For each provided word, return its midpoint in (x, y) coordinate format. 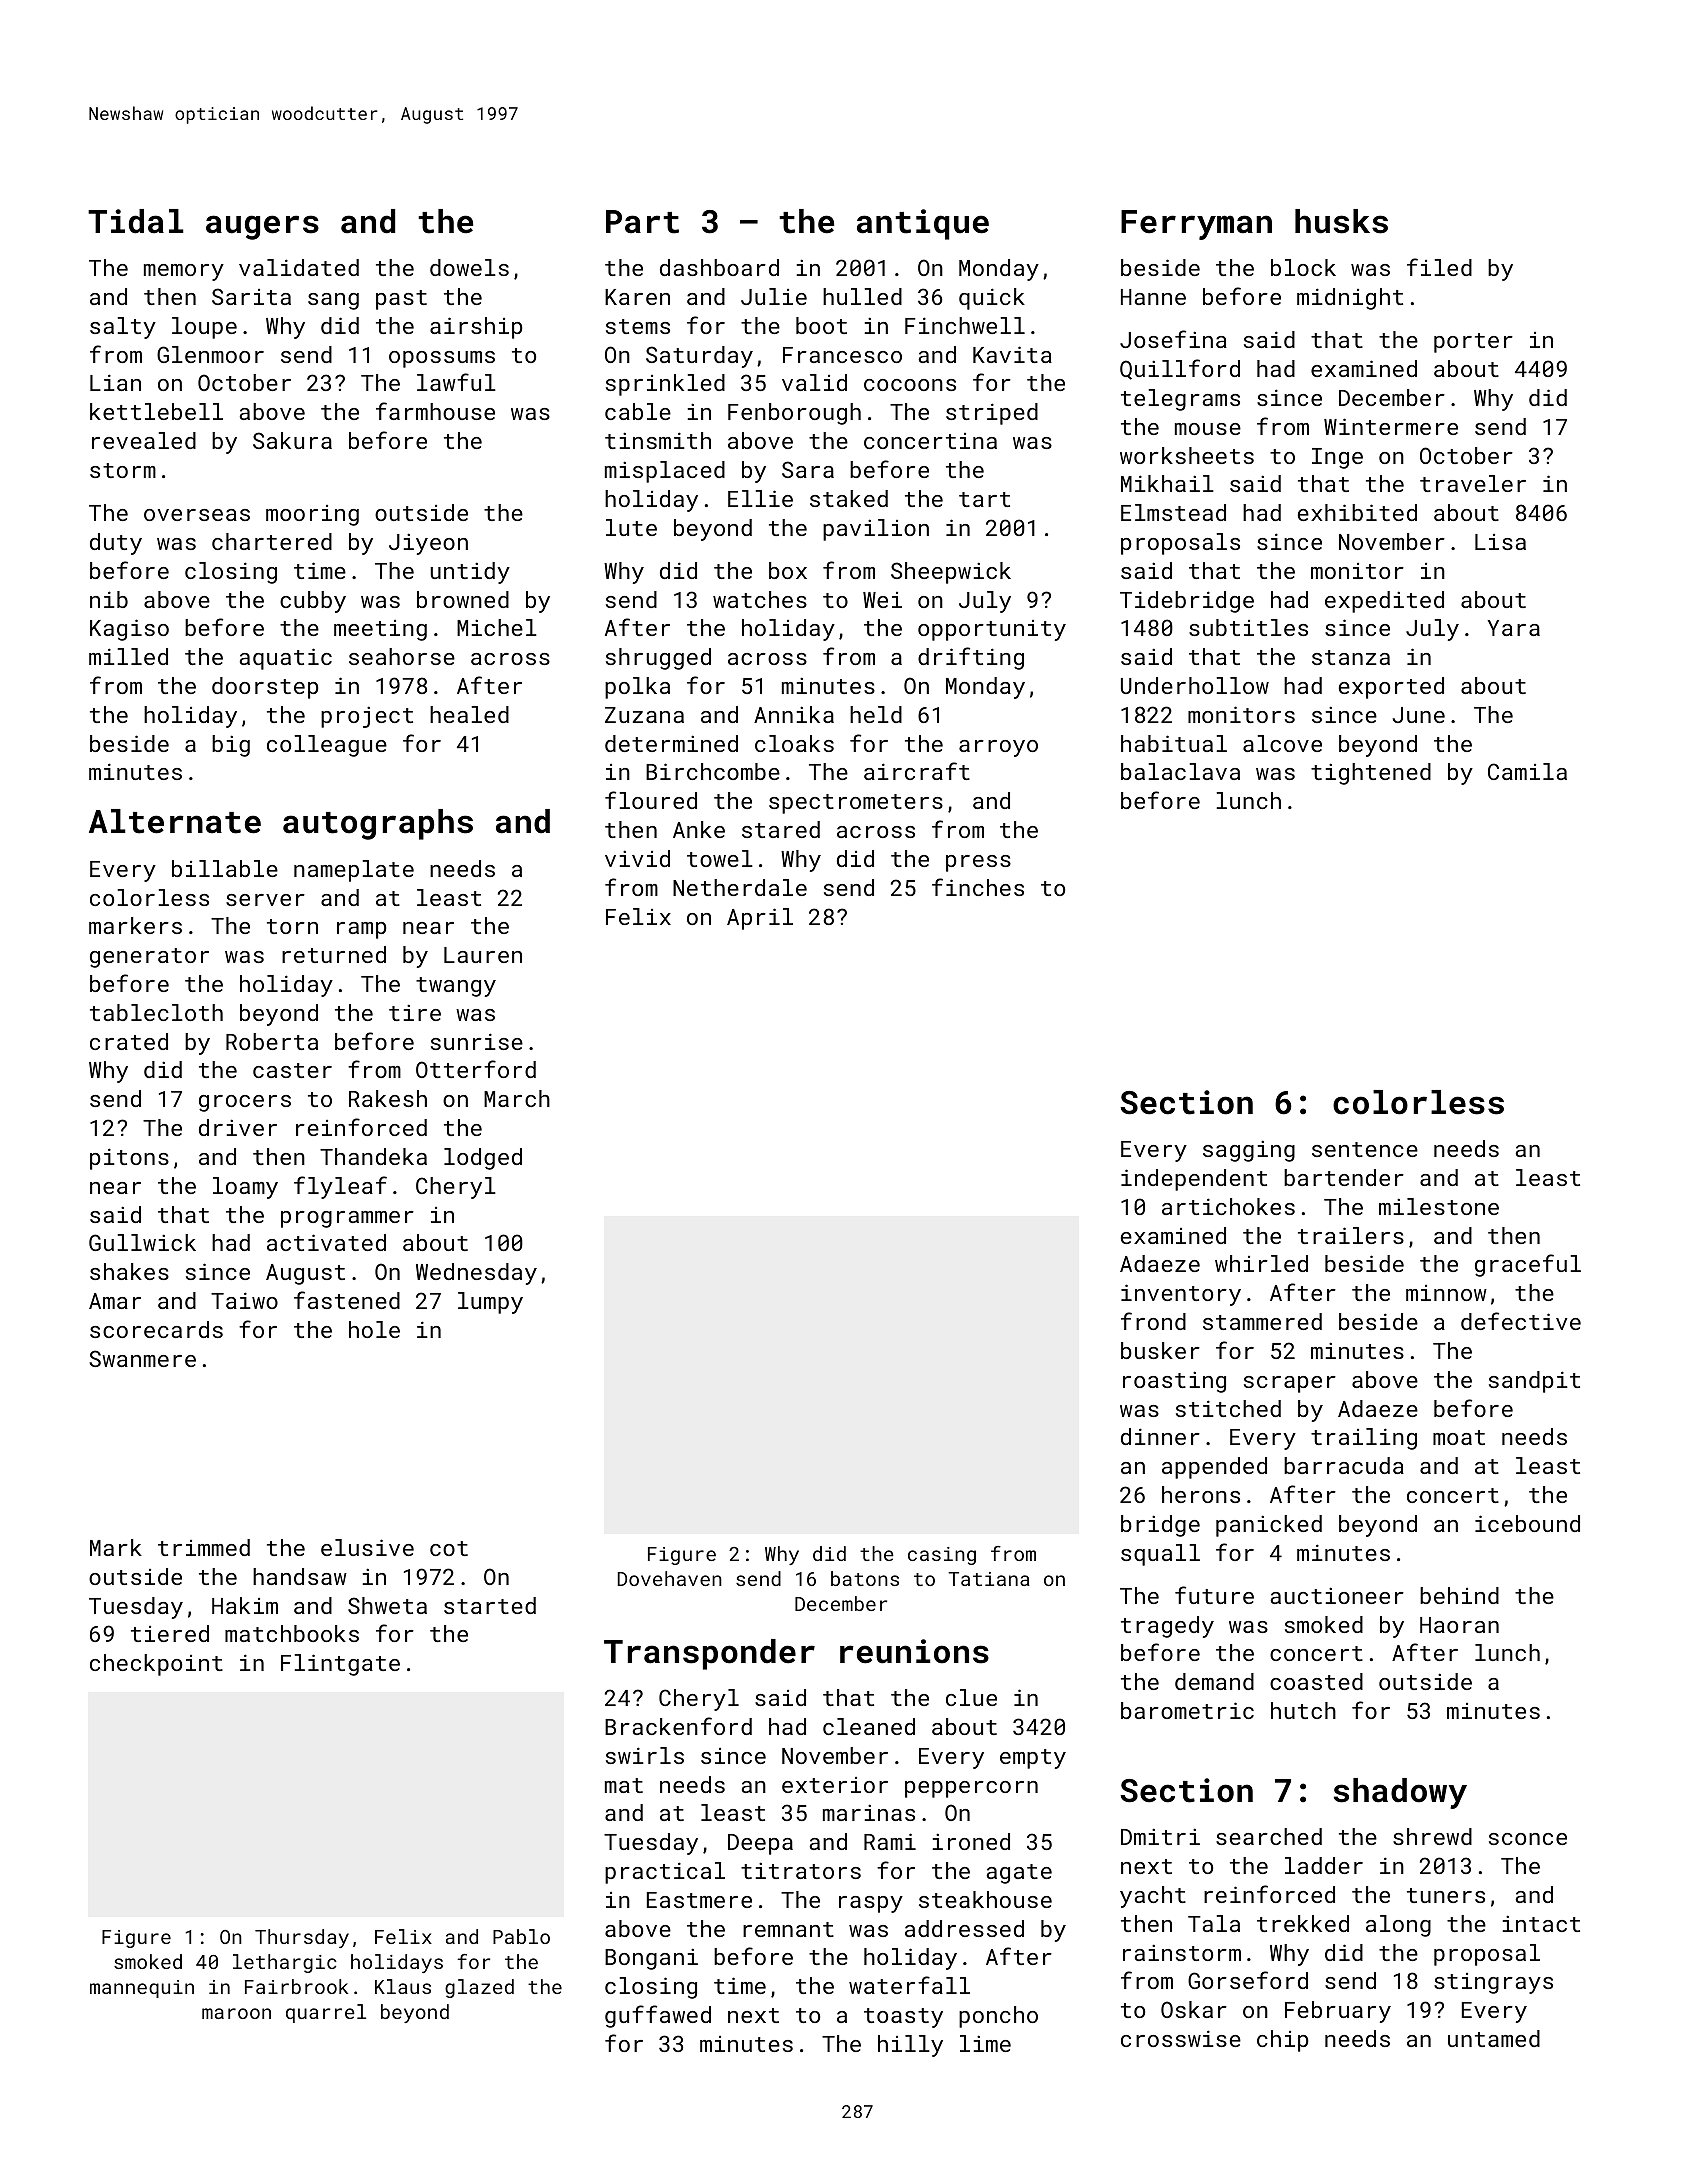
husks (1341, 221)
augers (262, 227)
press (978, 863)
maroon (236, 2013)
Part (642, 222)
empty (1033, 1759)
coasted (1316, 1681)
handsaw (300, 1576)
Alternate (175, 821)
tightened (1371, 774)
